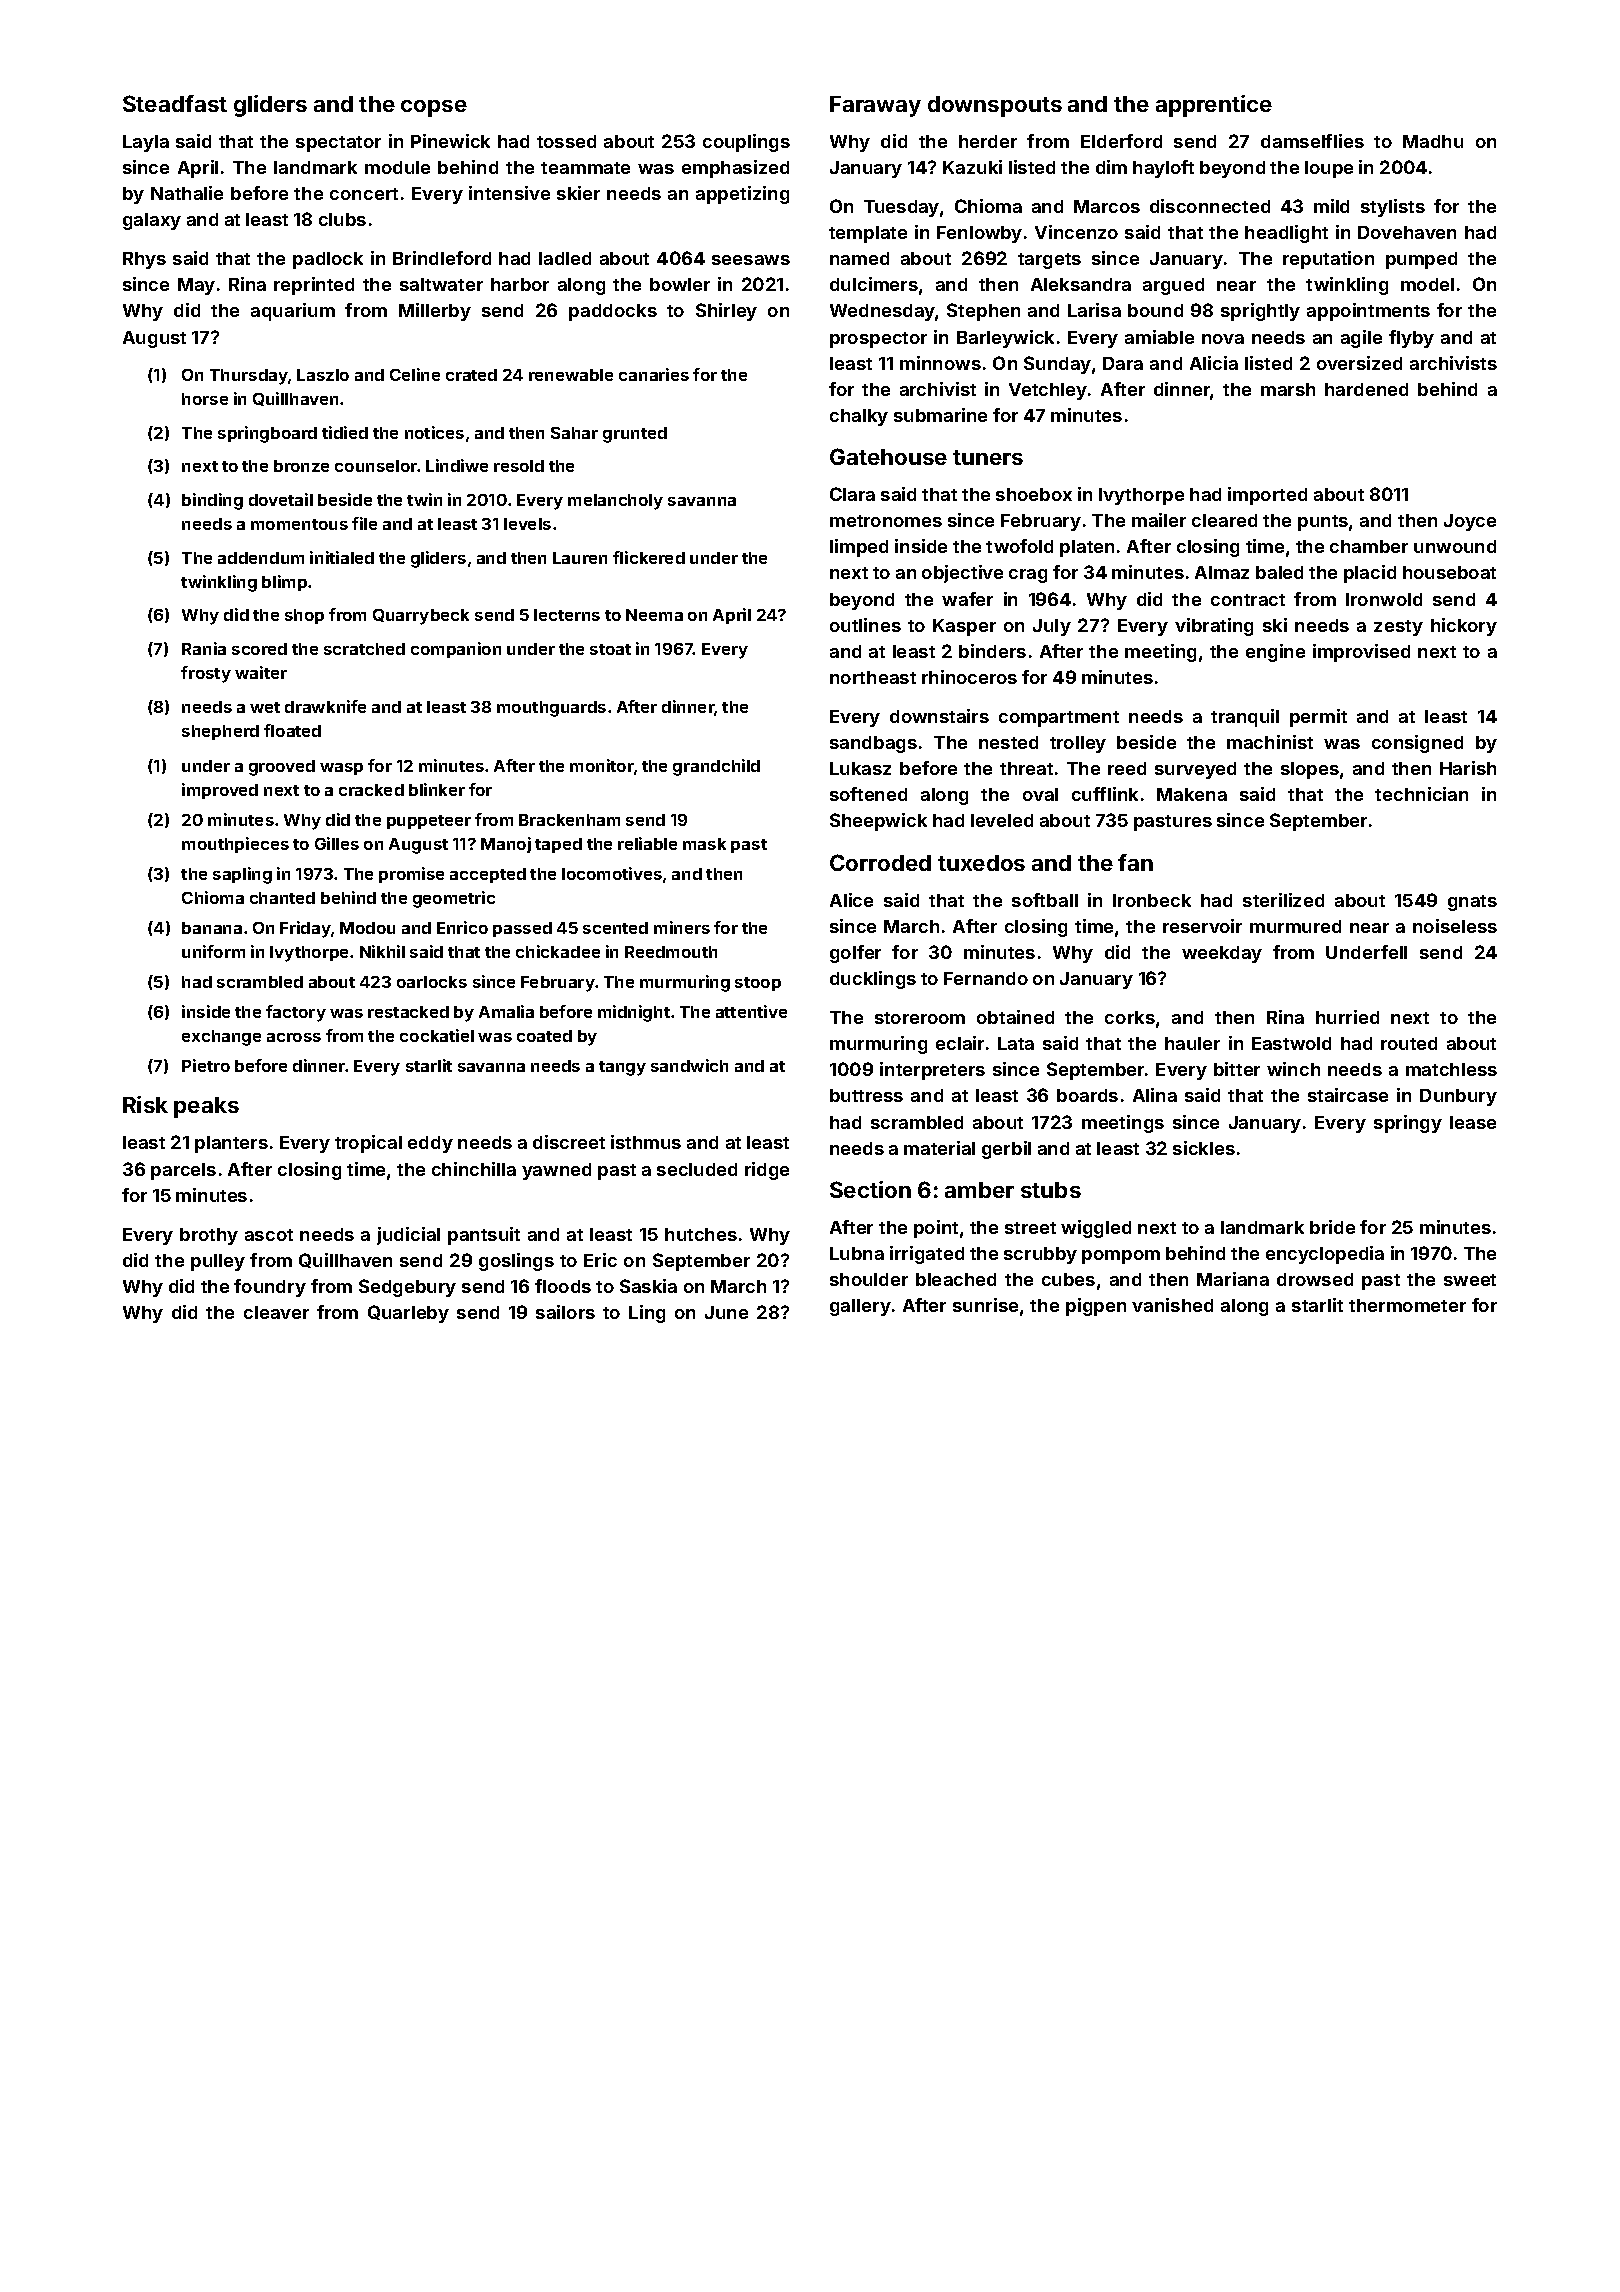 The width and height of the image is (1620, 2292). I want to click on Quarleby, so click(408, 1314).
